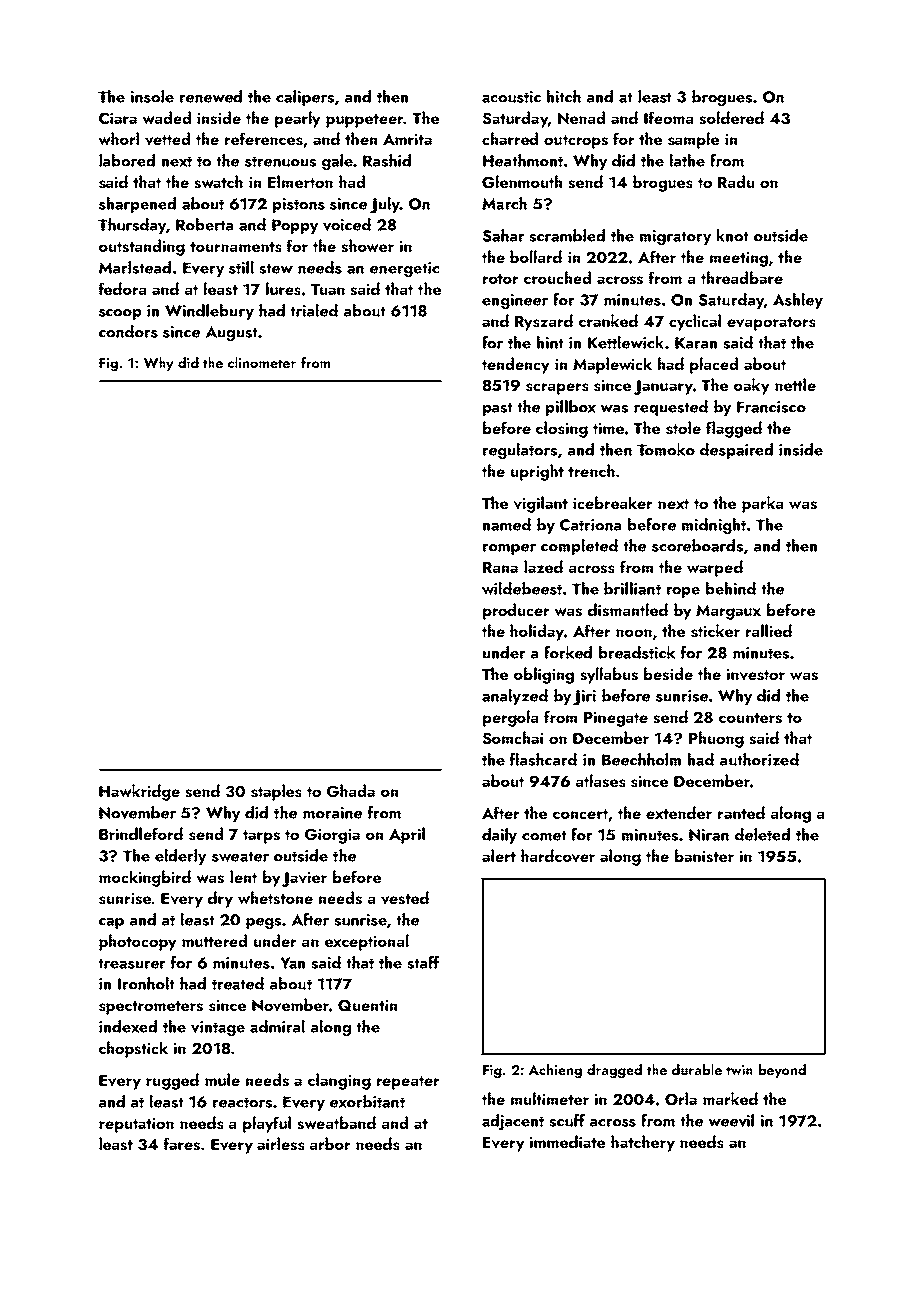 This screenshot has width=924, height=1311. What do you see at coordinates (405, 898) in the screenshot?
I see `vested` at bounding box center [405, 898].
